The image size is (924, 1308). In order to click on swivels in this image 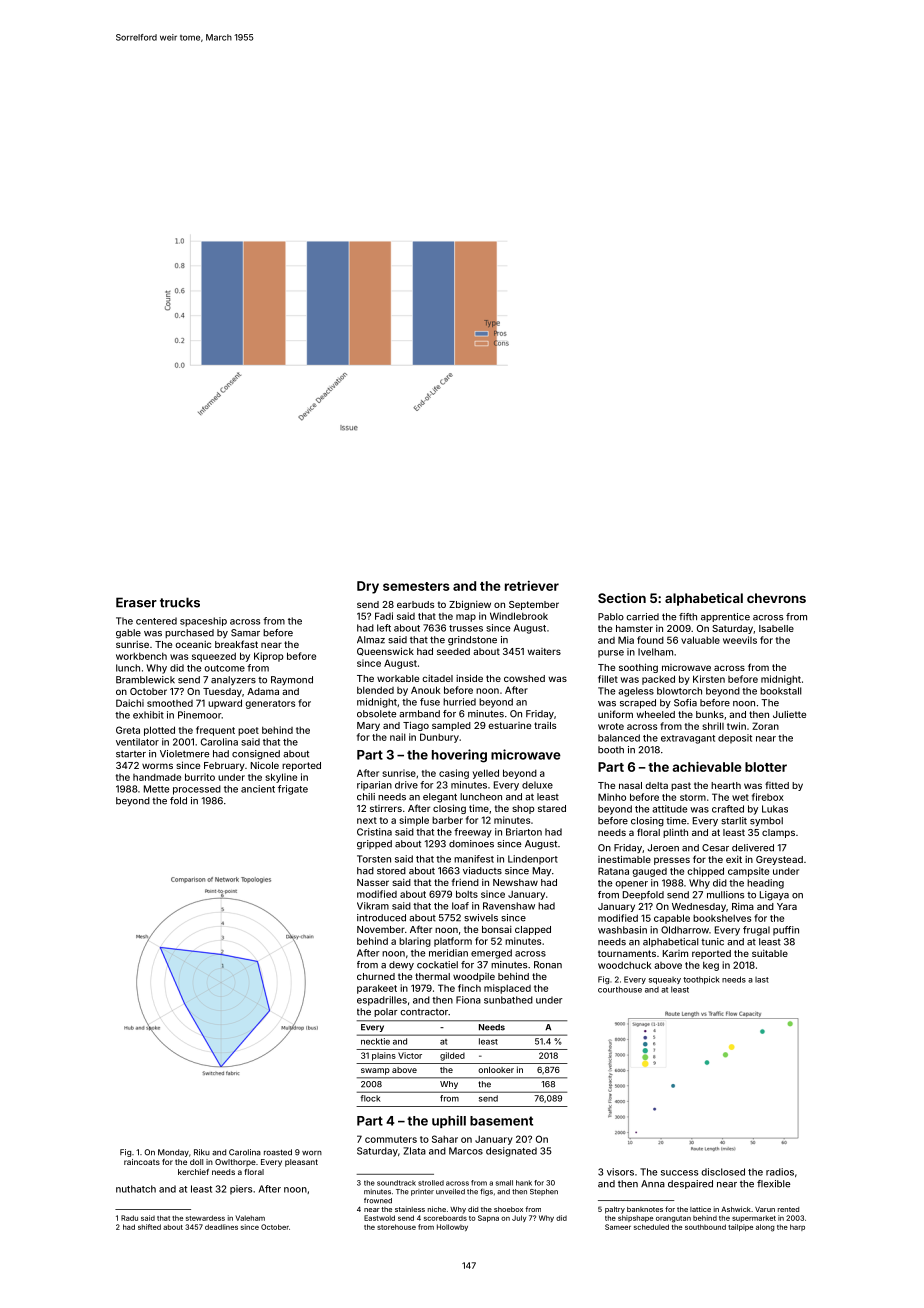, I will do `click(481, 918)`.
